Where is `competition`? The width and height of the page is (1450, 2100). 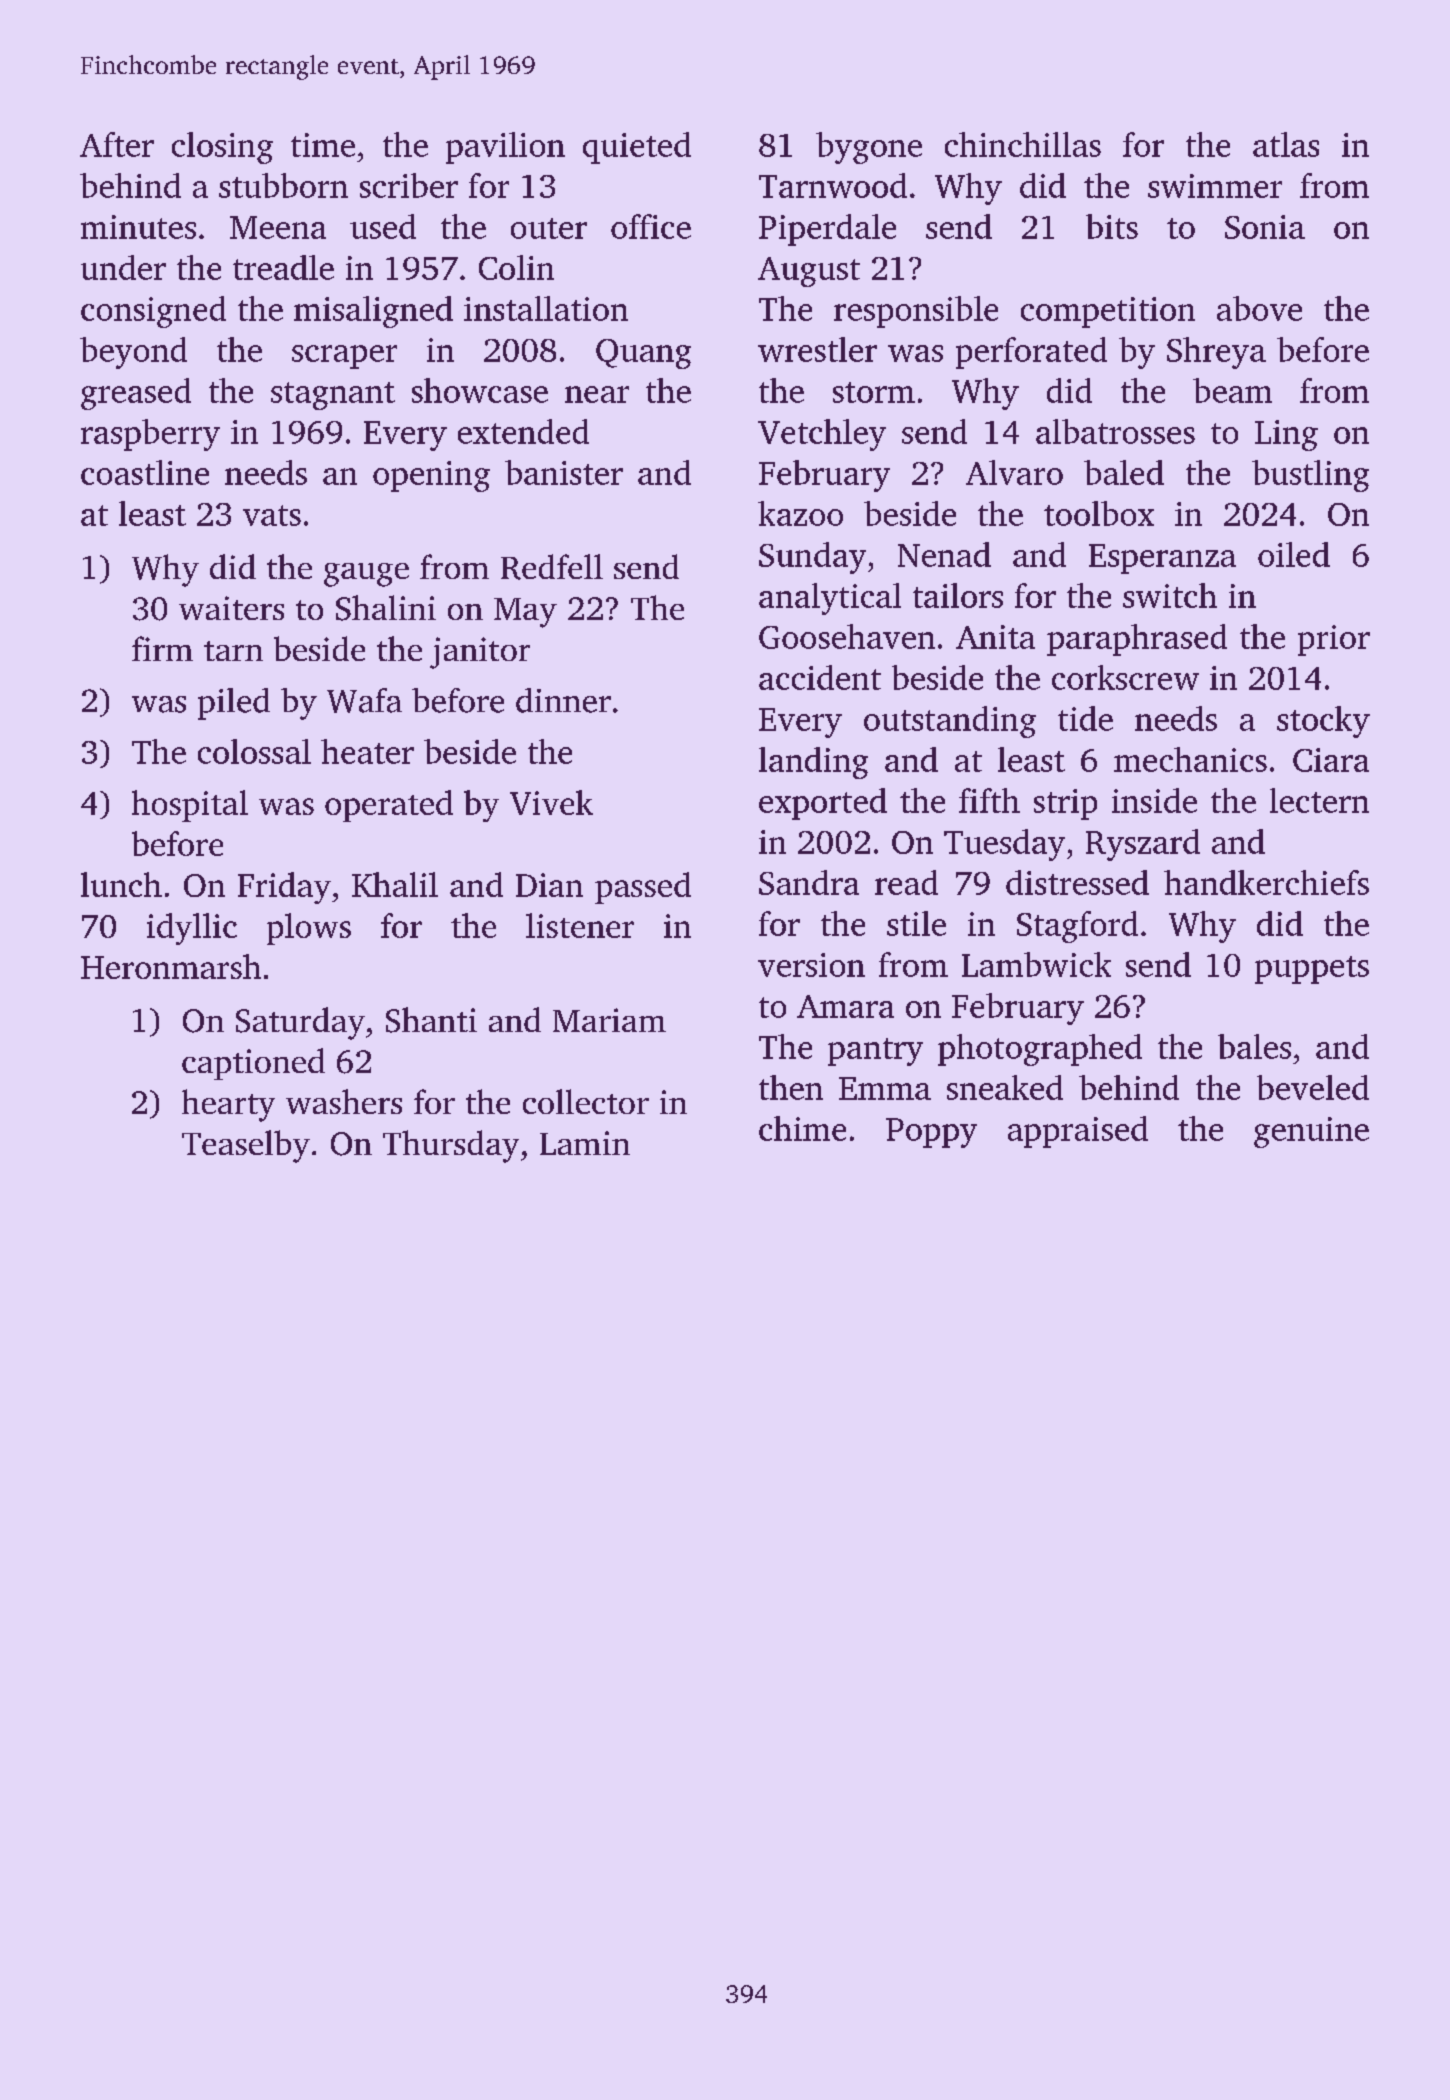 competition is located at coordinates (1108, 312).
